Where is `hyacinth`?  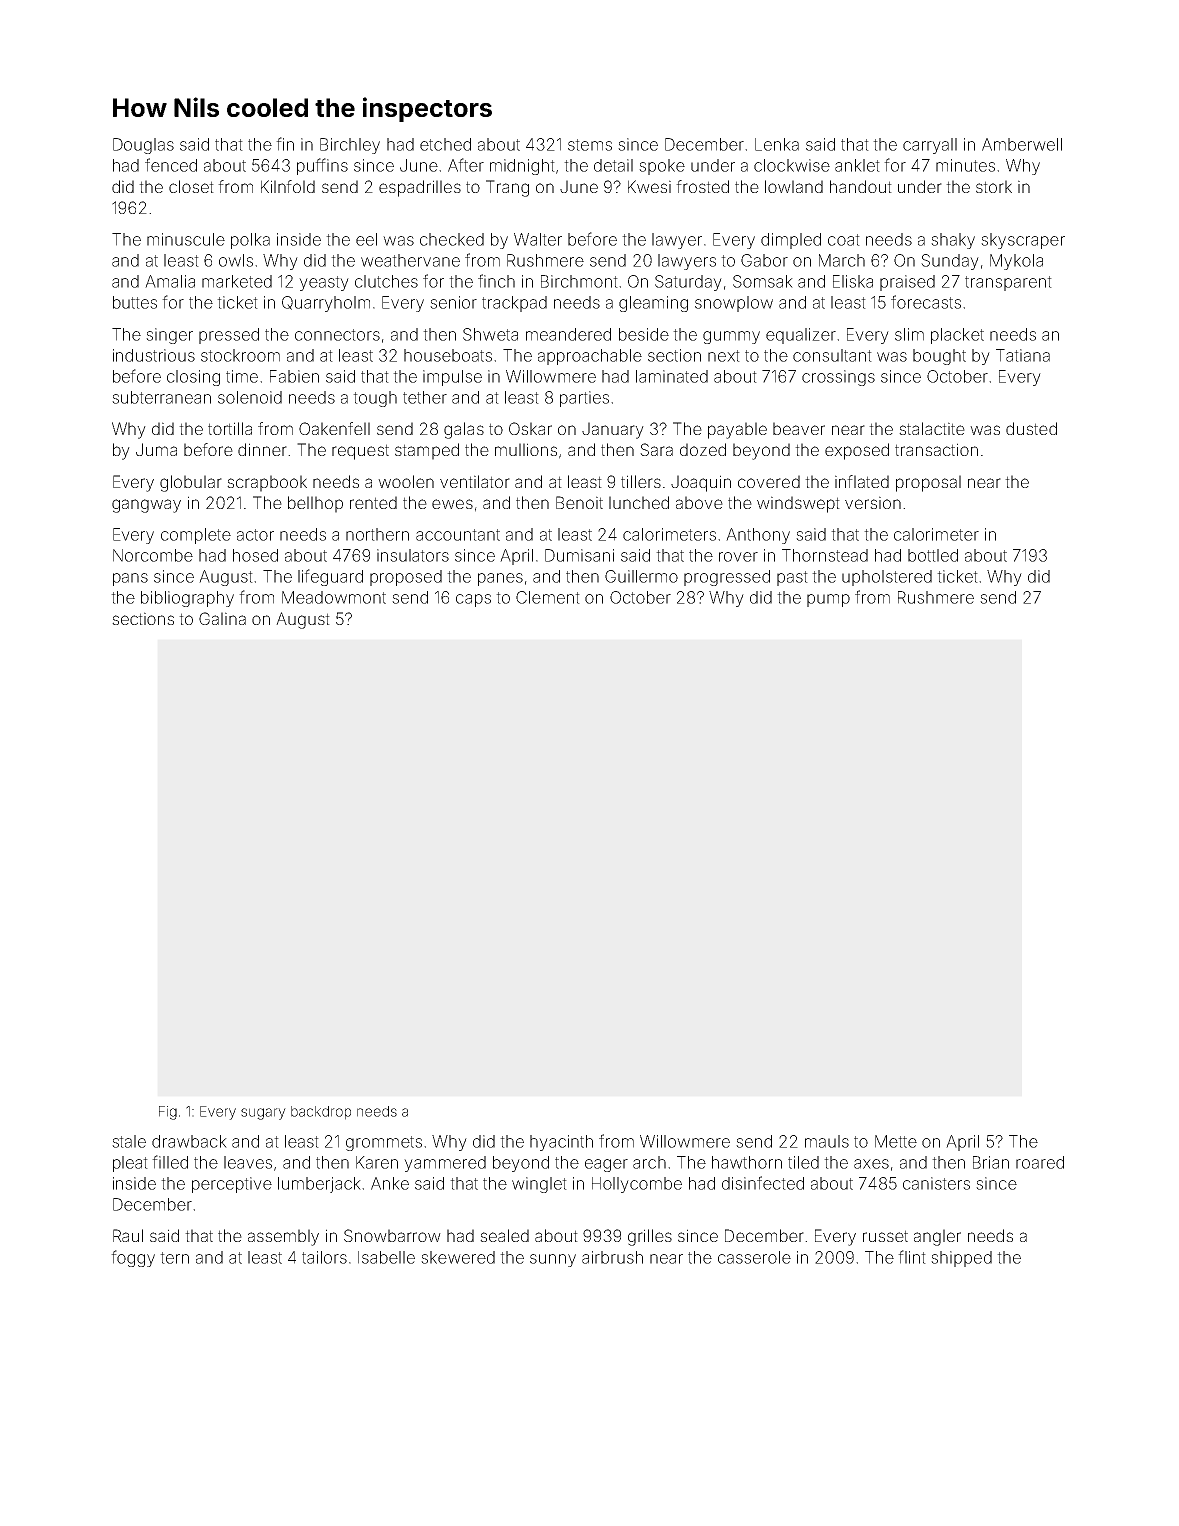 hyacinth is located at coordinates (561, 1143).
